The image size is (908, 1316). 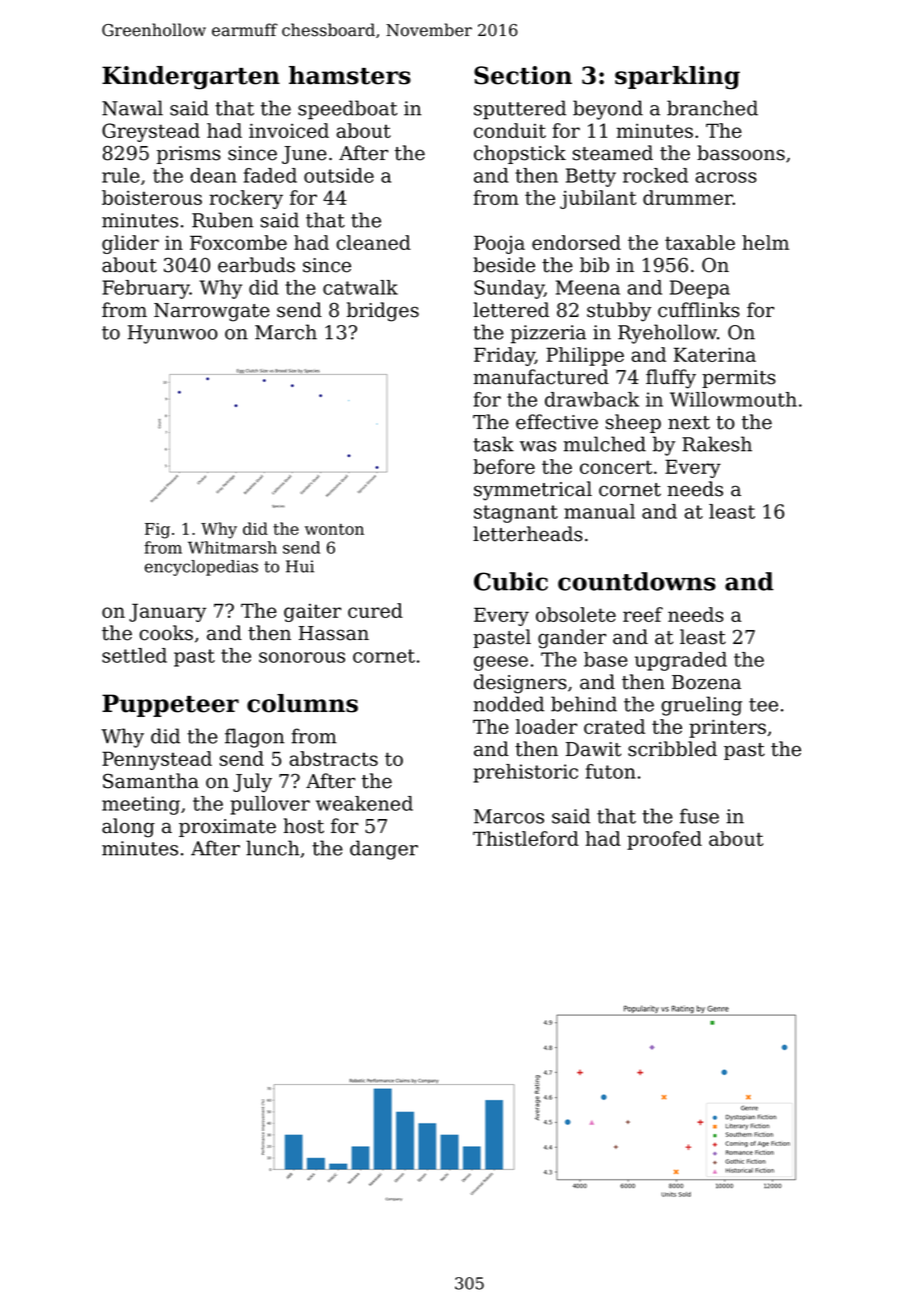 What do you see at coordinates (717, 444) in the screenshot?
I see `Rakesh` at bounding box center [717, 444].
